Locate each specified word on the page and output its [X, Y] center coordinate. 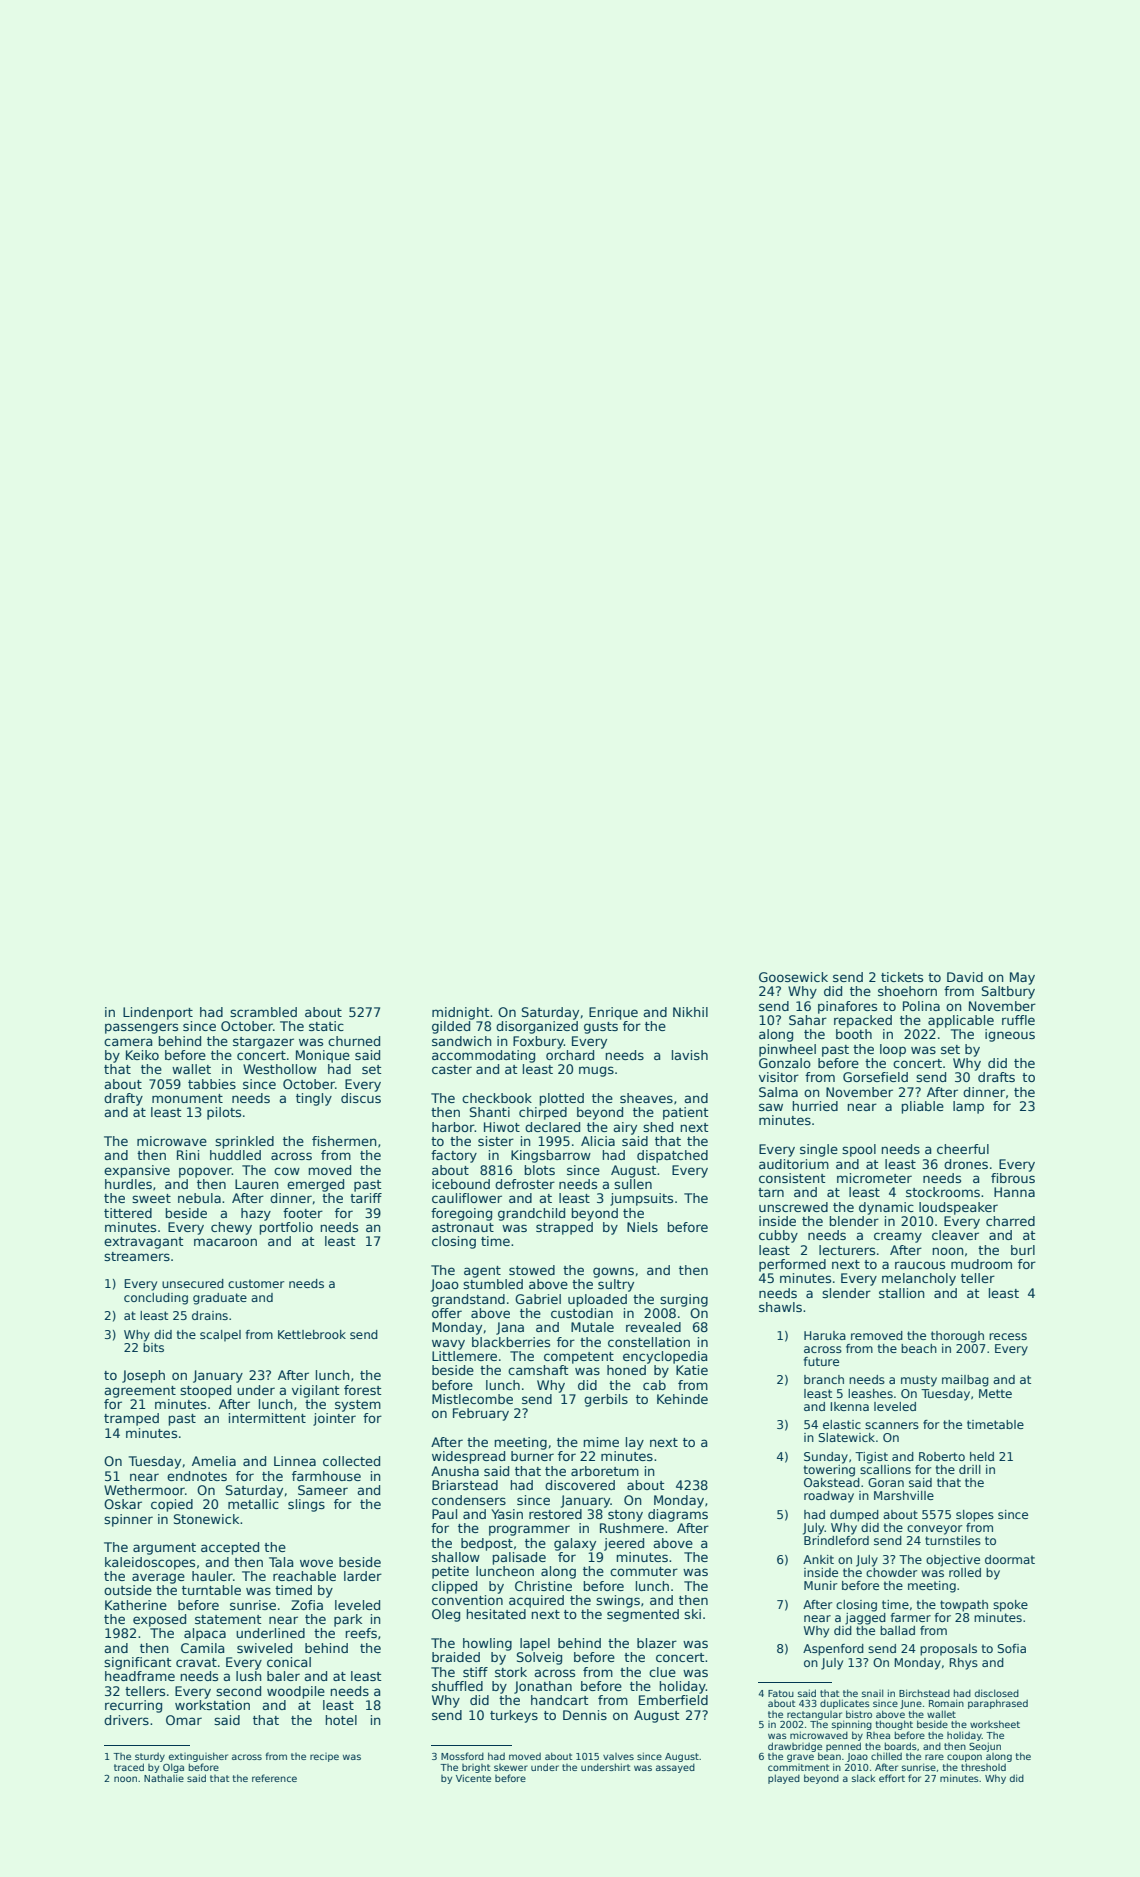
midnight [460, 1013]
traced [129, 1767]
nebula [199, 1198]
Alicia [598, 1141]
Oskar [123, 1504]
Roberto [942, 1456]
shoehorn [907, 991]
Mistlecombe [472, 1399]
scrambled [263, 1012]
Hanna [1014, 1192]
